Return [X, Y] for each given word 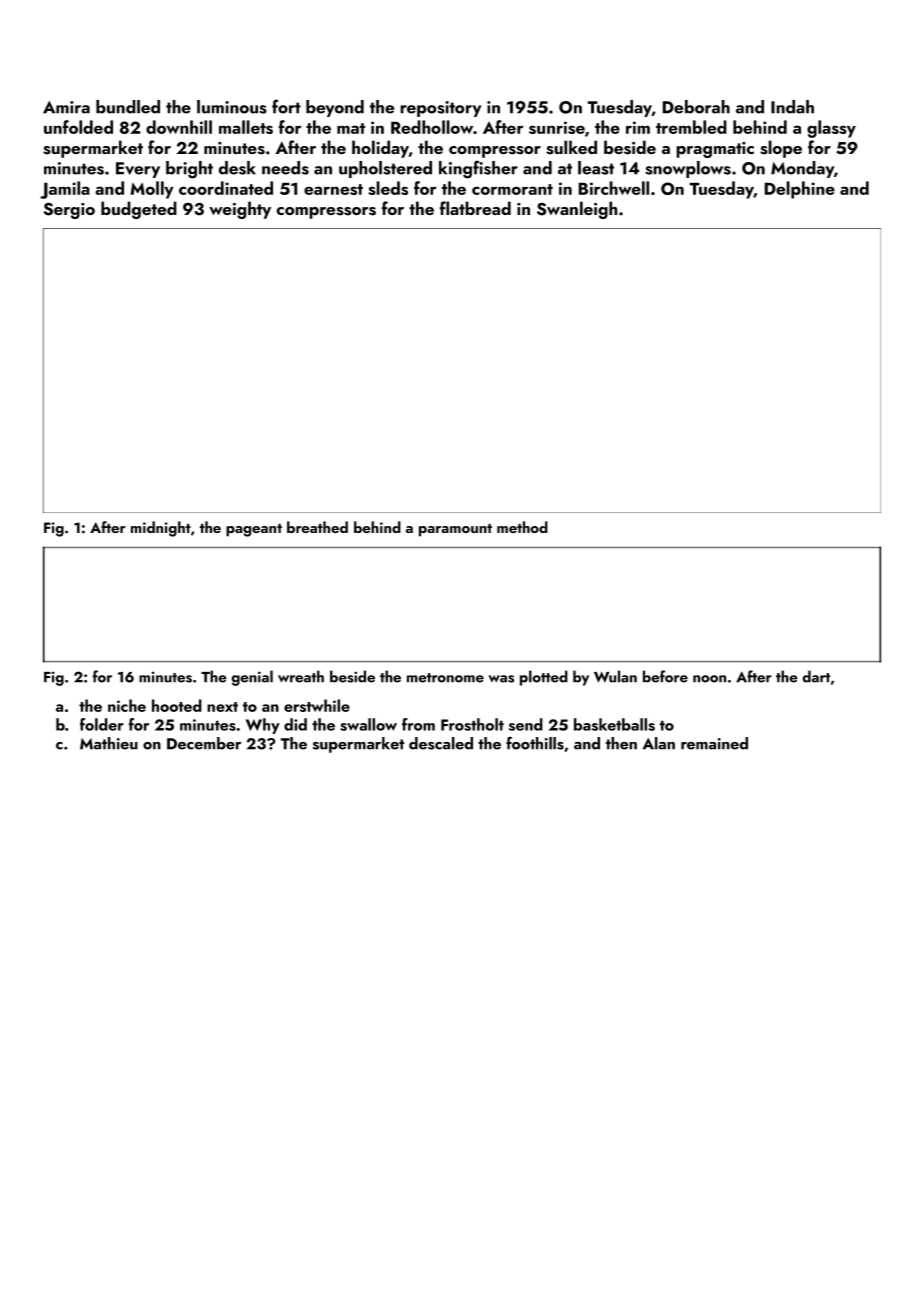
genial [252, 678]
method [522, 527]
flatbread [475, 208]
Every [138, 170]
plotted [544, 678]
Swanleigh [577, 210]
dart [816, 676]
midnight [161, 529]
